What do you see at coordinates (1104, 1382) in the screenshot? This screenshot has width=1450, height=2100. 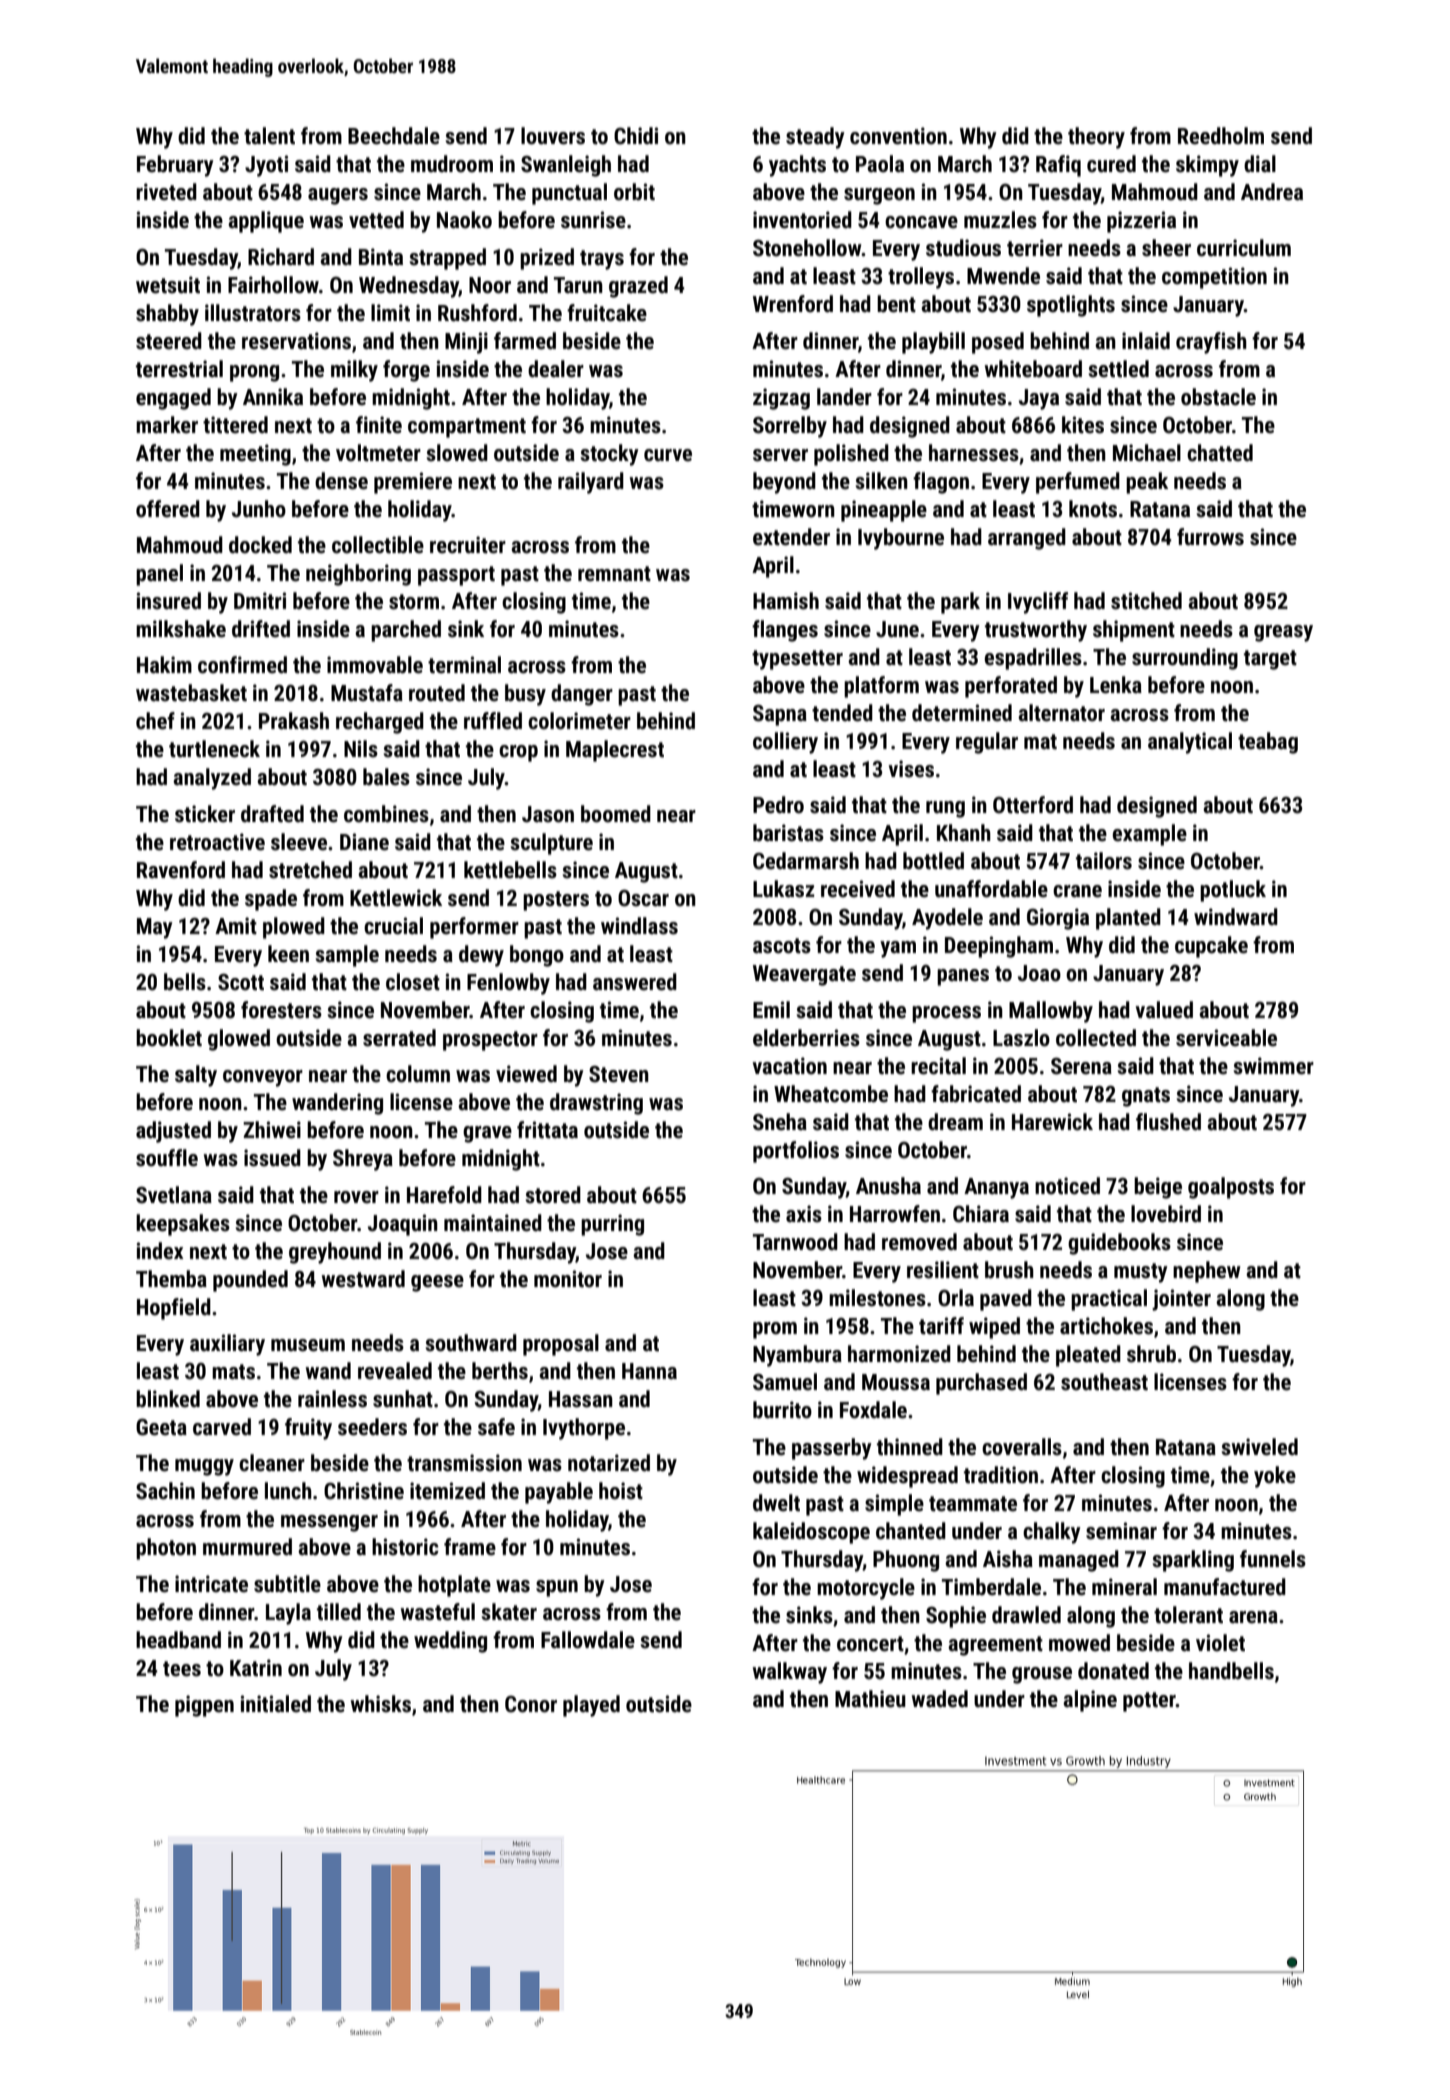 I see `southeast` at bounding box center [1104, 1382].
